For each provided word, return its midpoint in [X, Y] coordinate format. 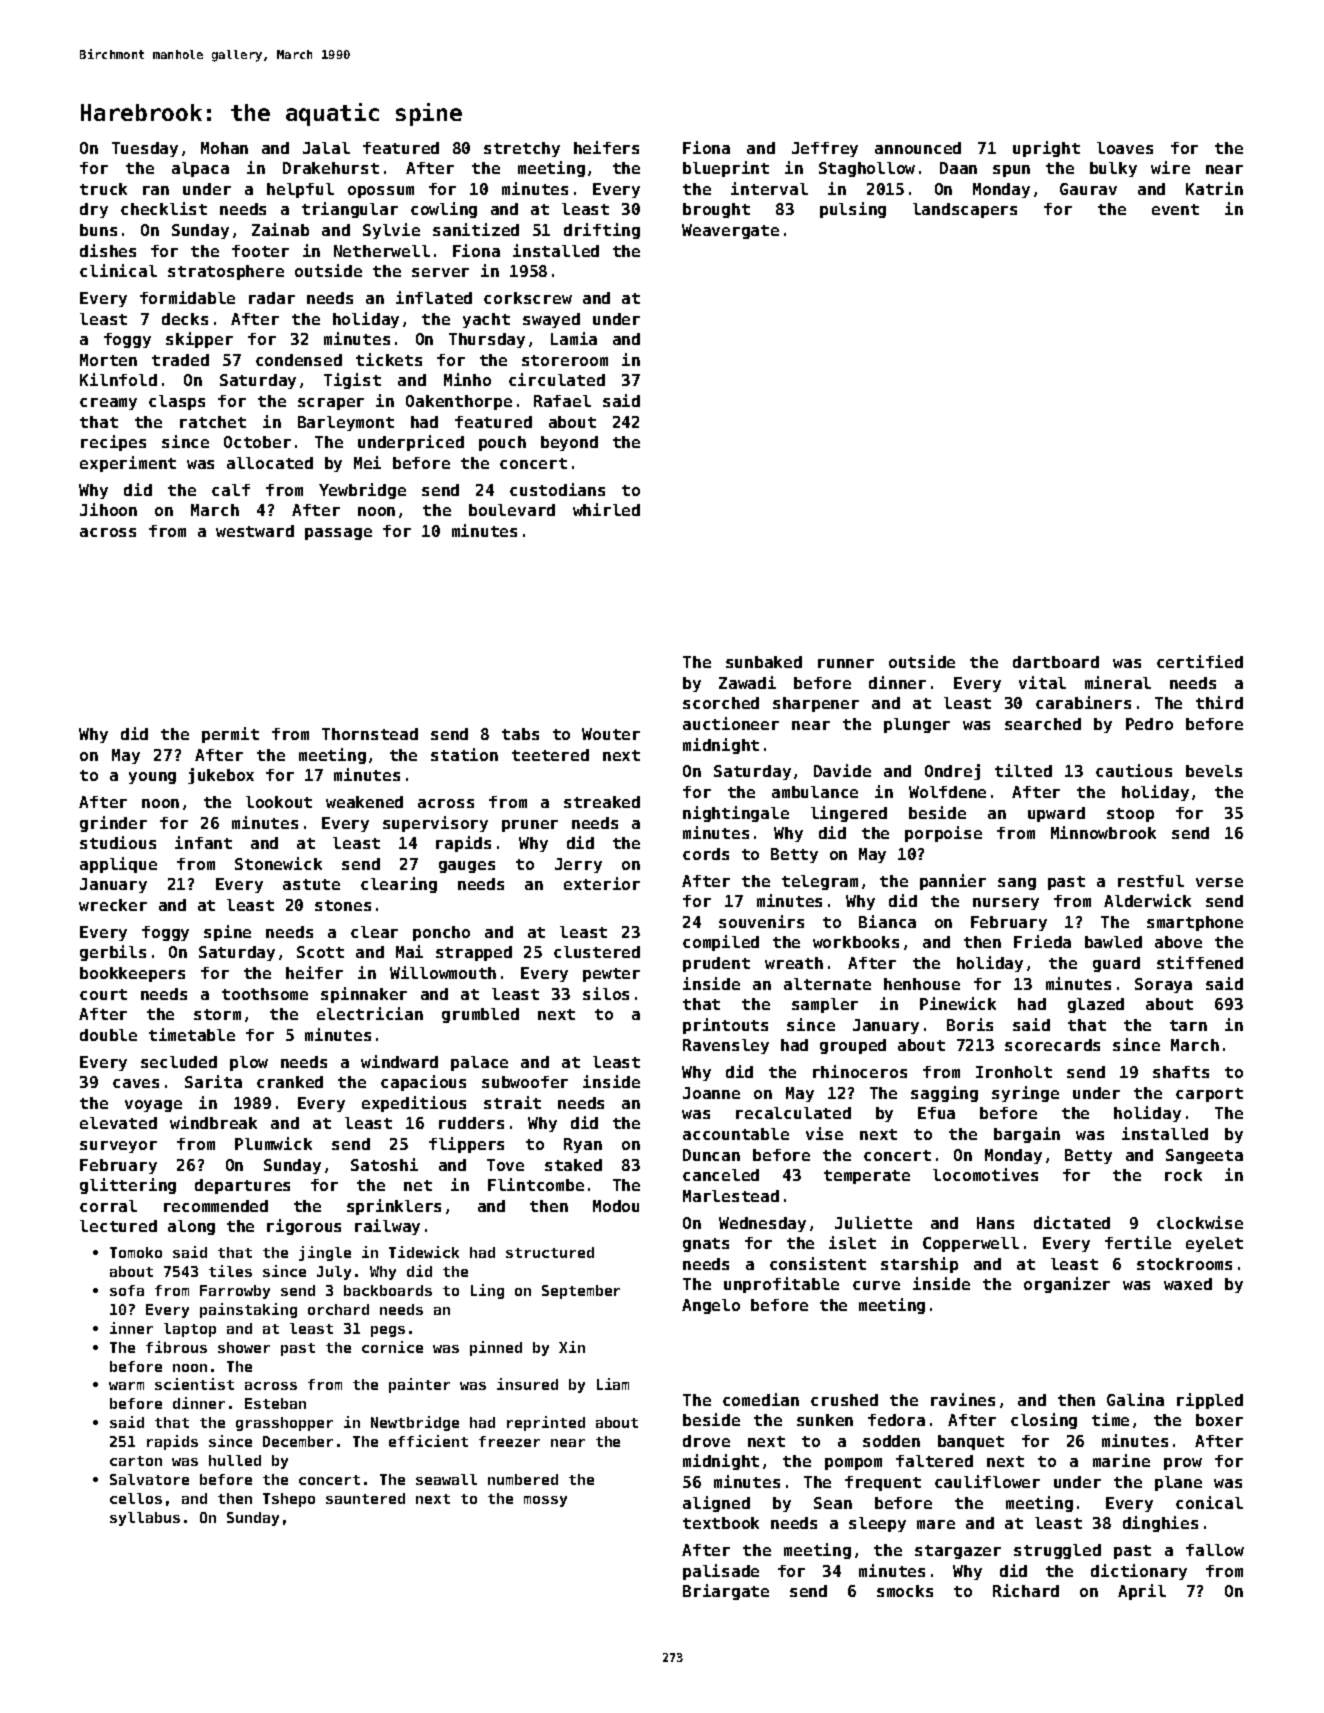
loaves [1125, 148]
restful [1151, 881]
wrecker [113, 905]
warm [126, 1386]
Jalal [326, 148]
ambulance [815, 792]
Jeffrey [825, 149]
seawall [446, 1479]
